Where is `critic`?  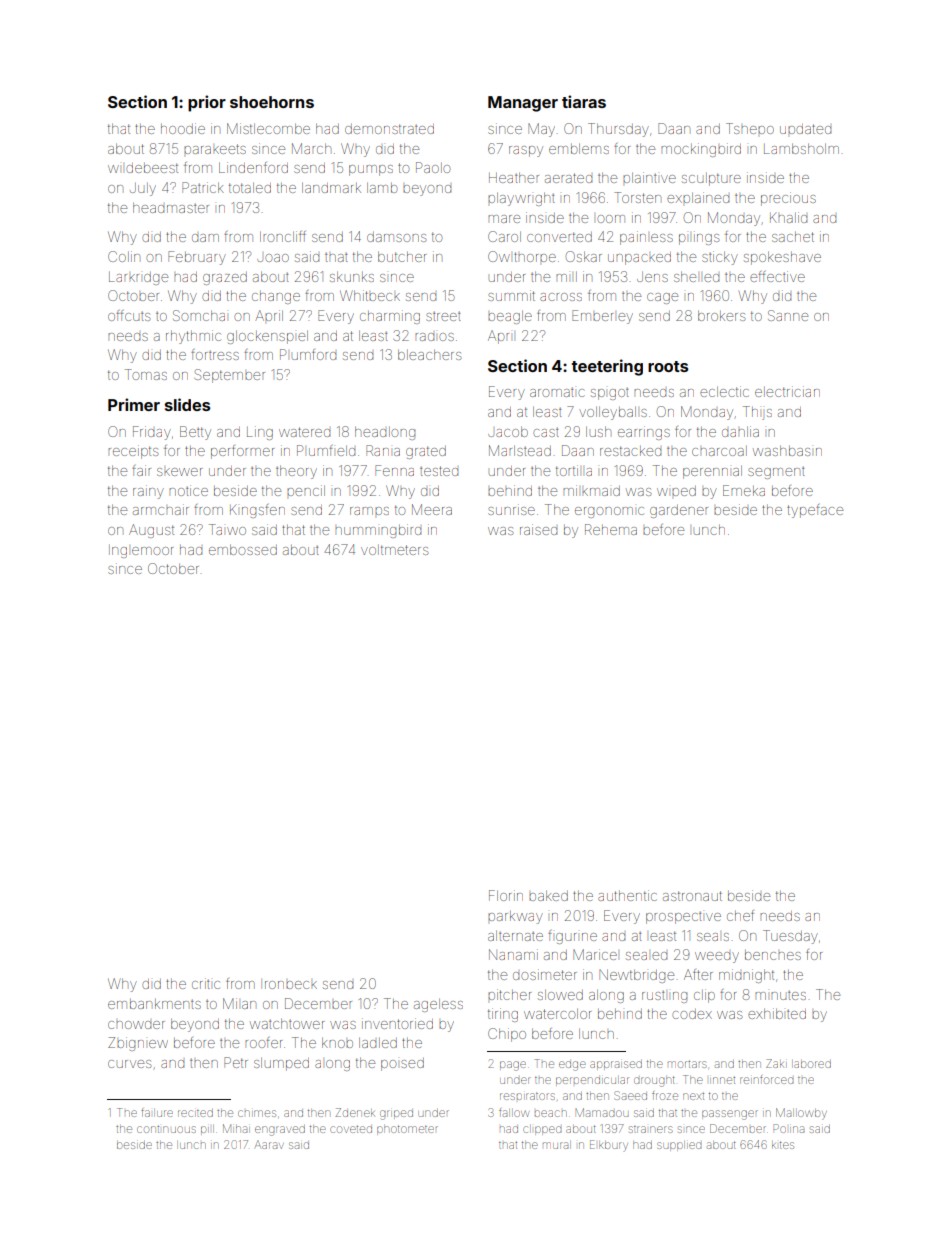
critic is located at coordinates (206, 983).
